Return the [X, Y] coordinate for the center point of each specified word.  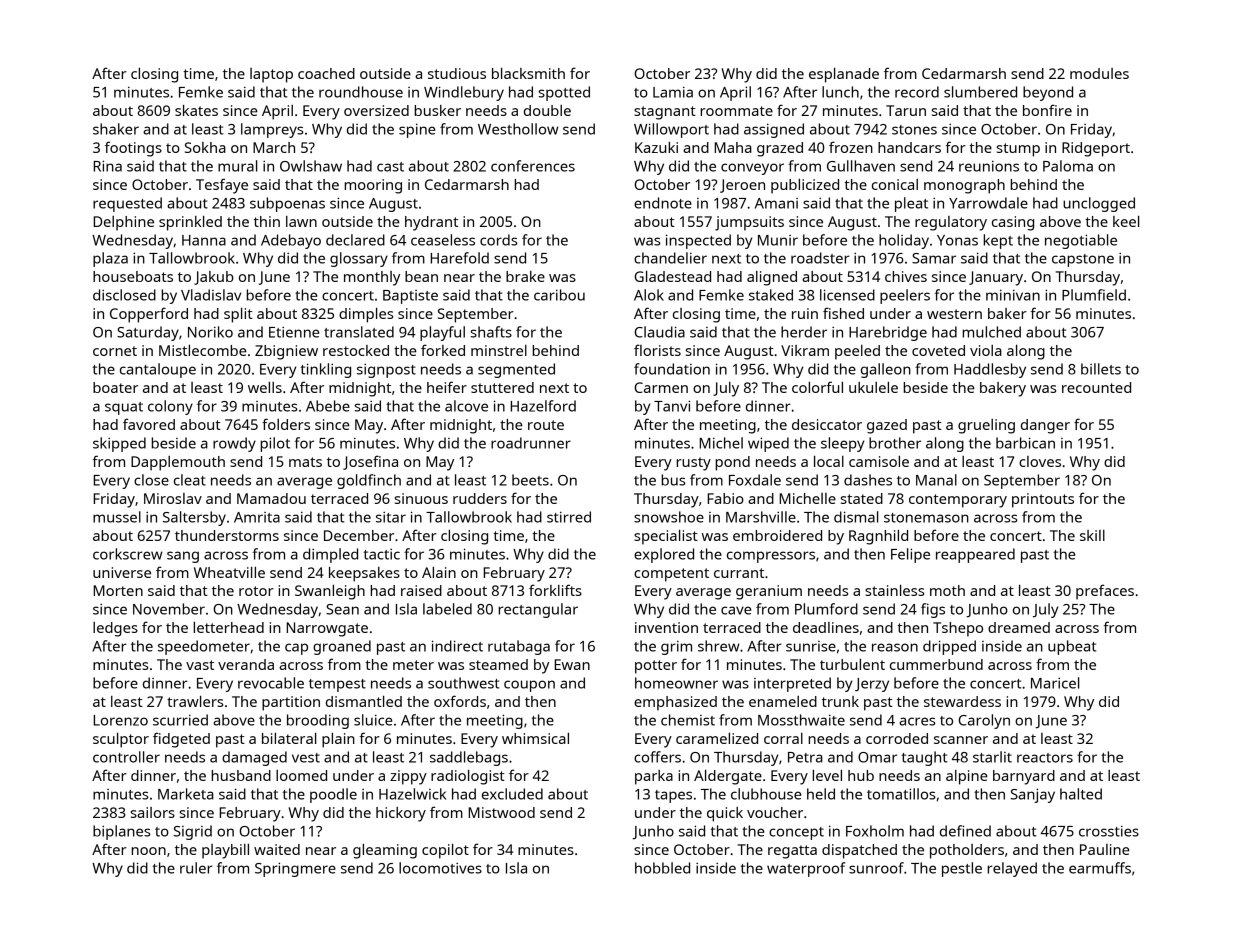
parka [654, 777]
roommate [736, 111]
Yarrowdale [988, 203]
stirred [569, 517]
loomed [301, 775]
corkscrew [127, 554]
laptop [271, 75]
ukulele [873, 387]
